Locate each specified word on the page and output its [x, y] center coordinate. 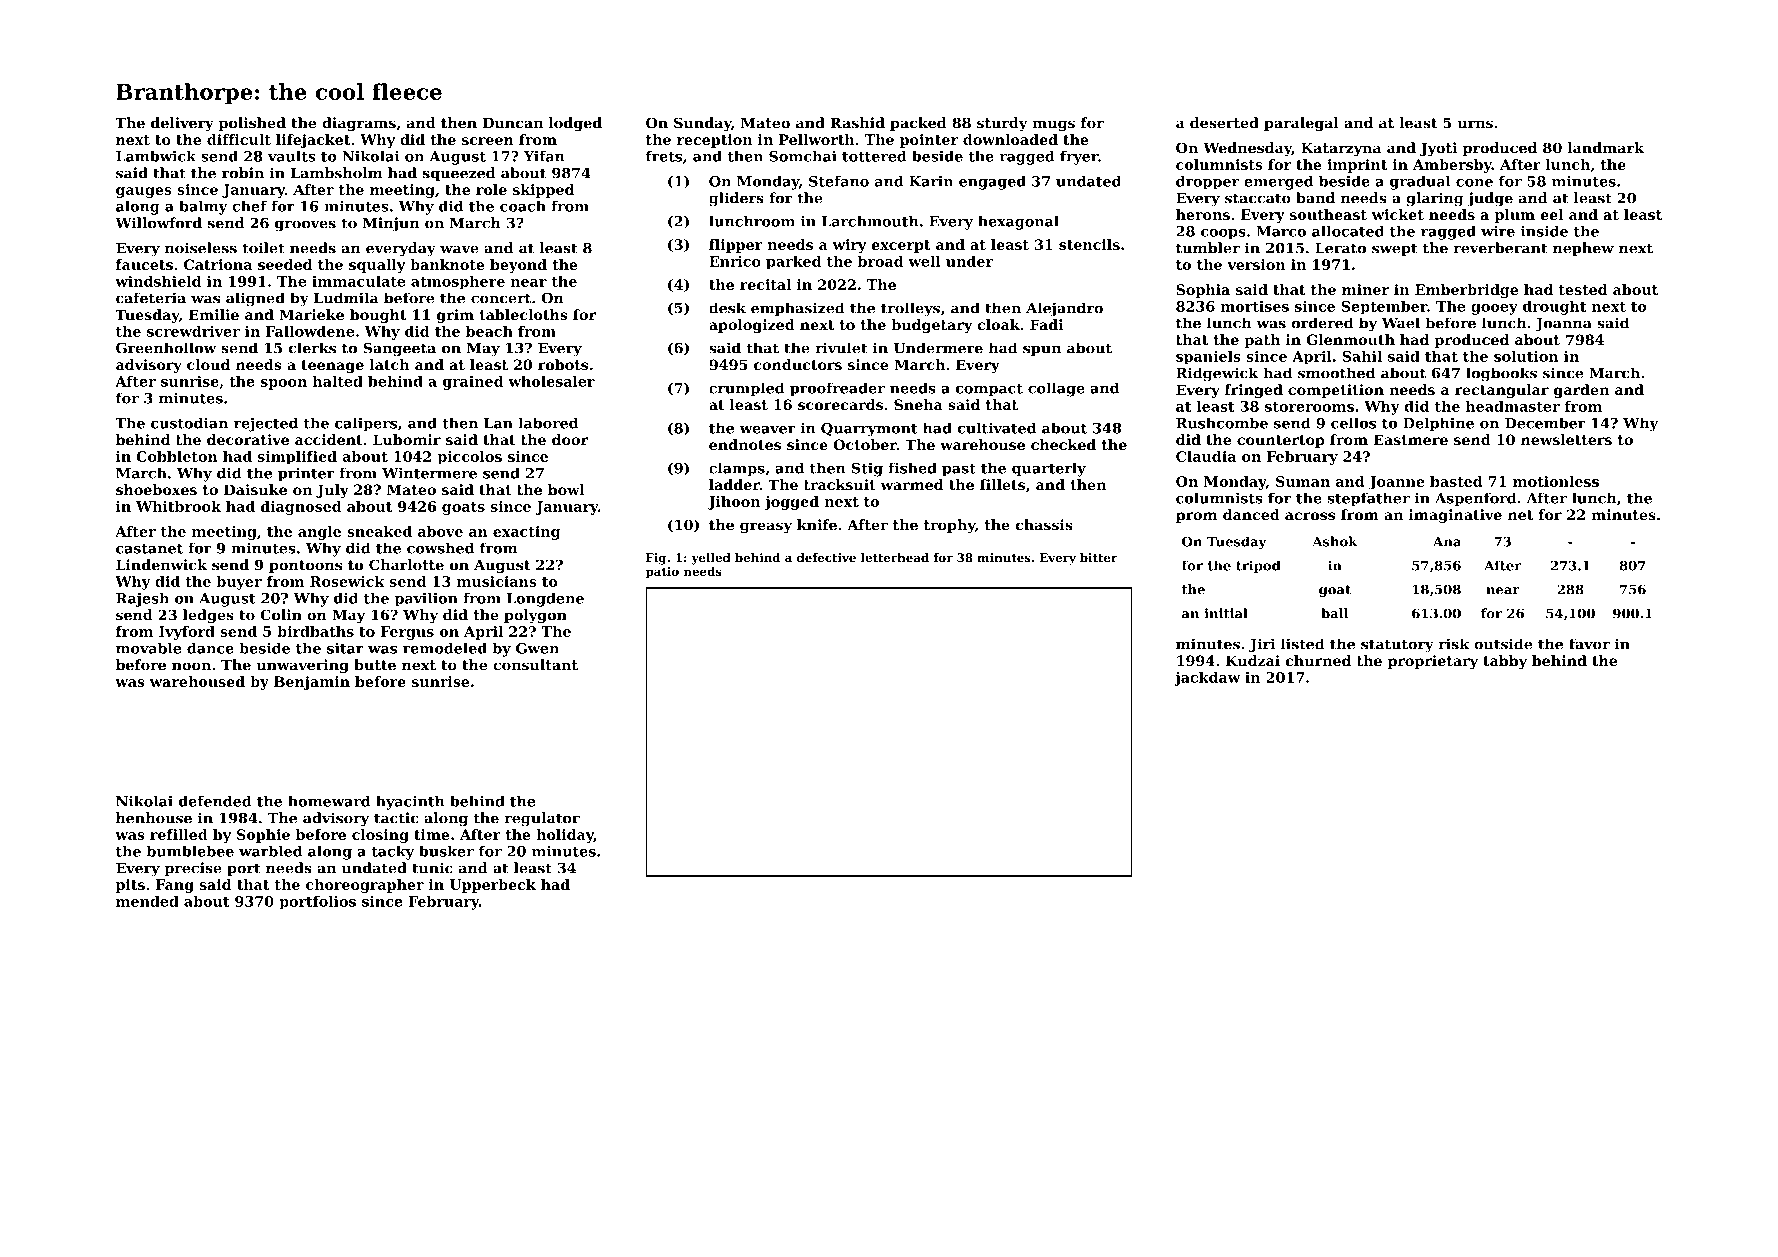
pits [130, 886]
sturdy [1002, 124]
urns [1475, 124]
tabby [1505, 662]
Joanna [1563, 324]
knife [817, 525]
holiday [565, 836]
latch [389, 364]
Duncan [513, 123]
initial [1226, 613]
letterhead [895, 557]
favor [1589, 644]
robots [563, 364]
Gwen [537, 648]
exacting [526, 533]
